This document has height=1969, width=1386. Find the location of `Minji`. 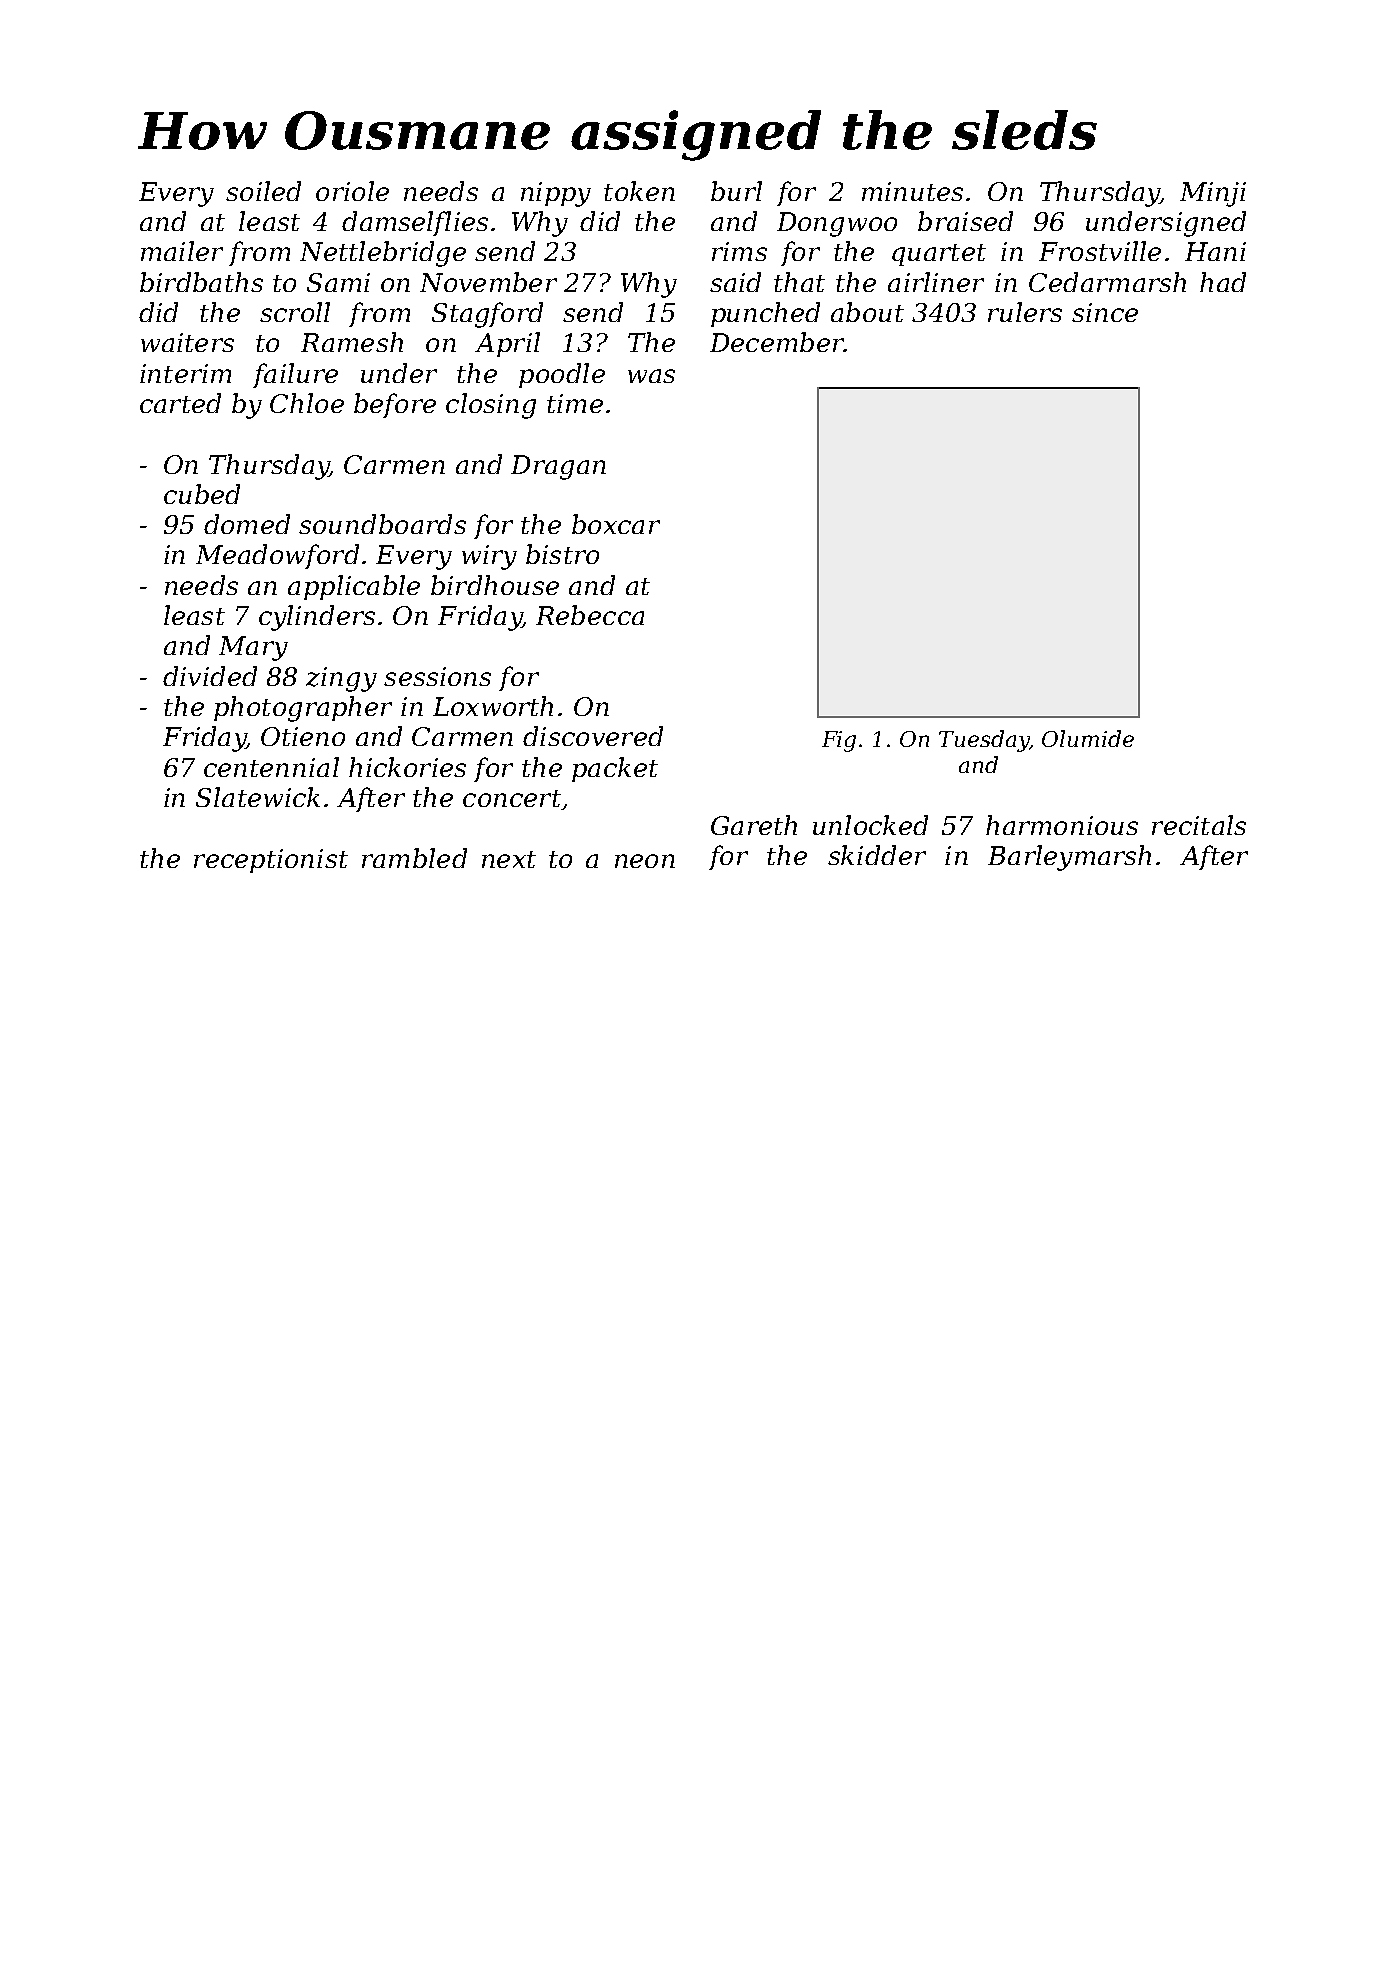

Minji is located at coordinates (1213, 194).
